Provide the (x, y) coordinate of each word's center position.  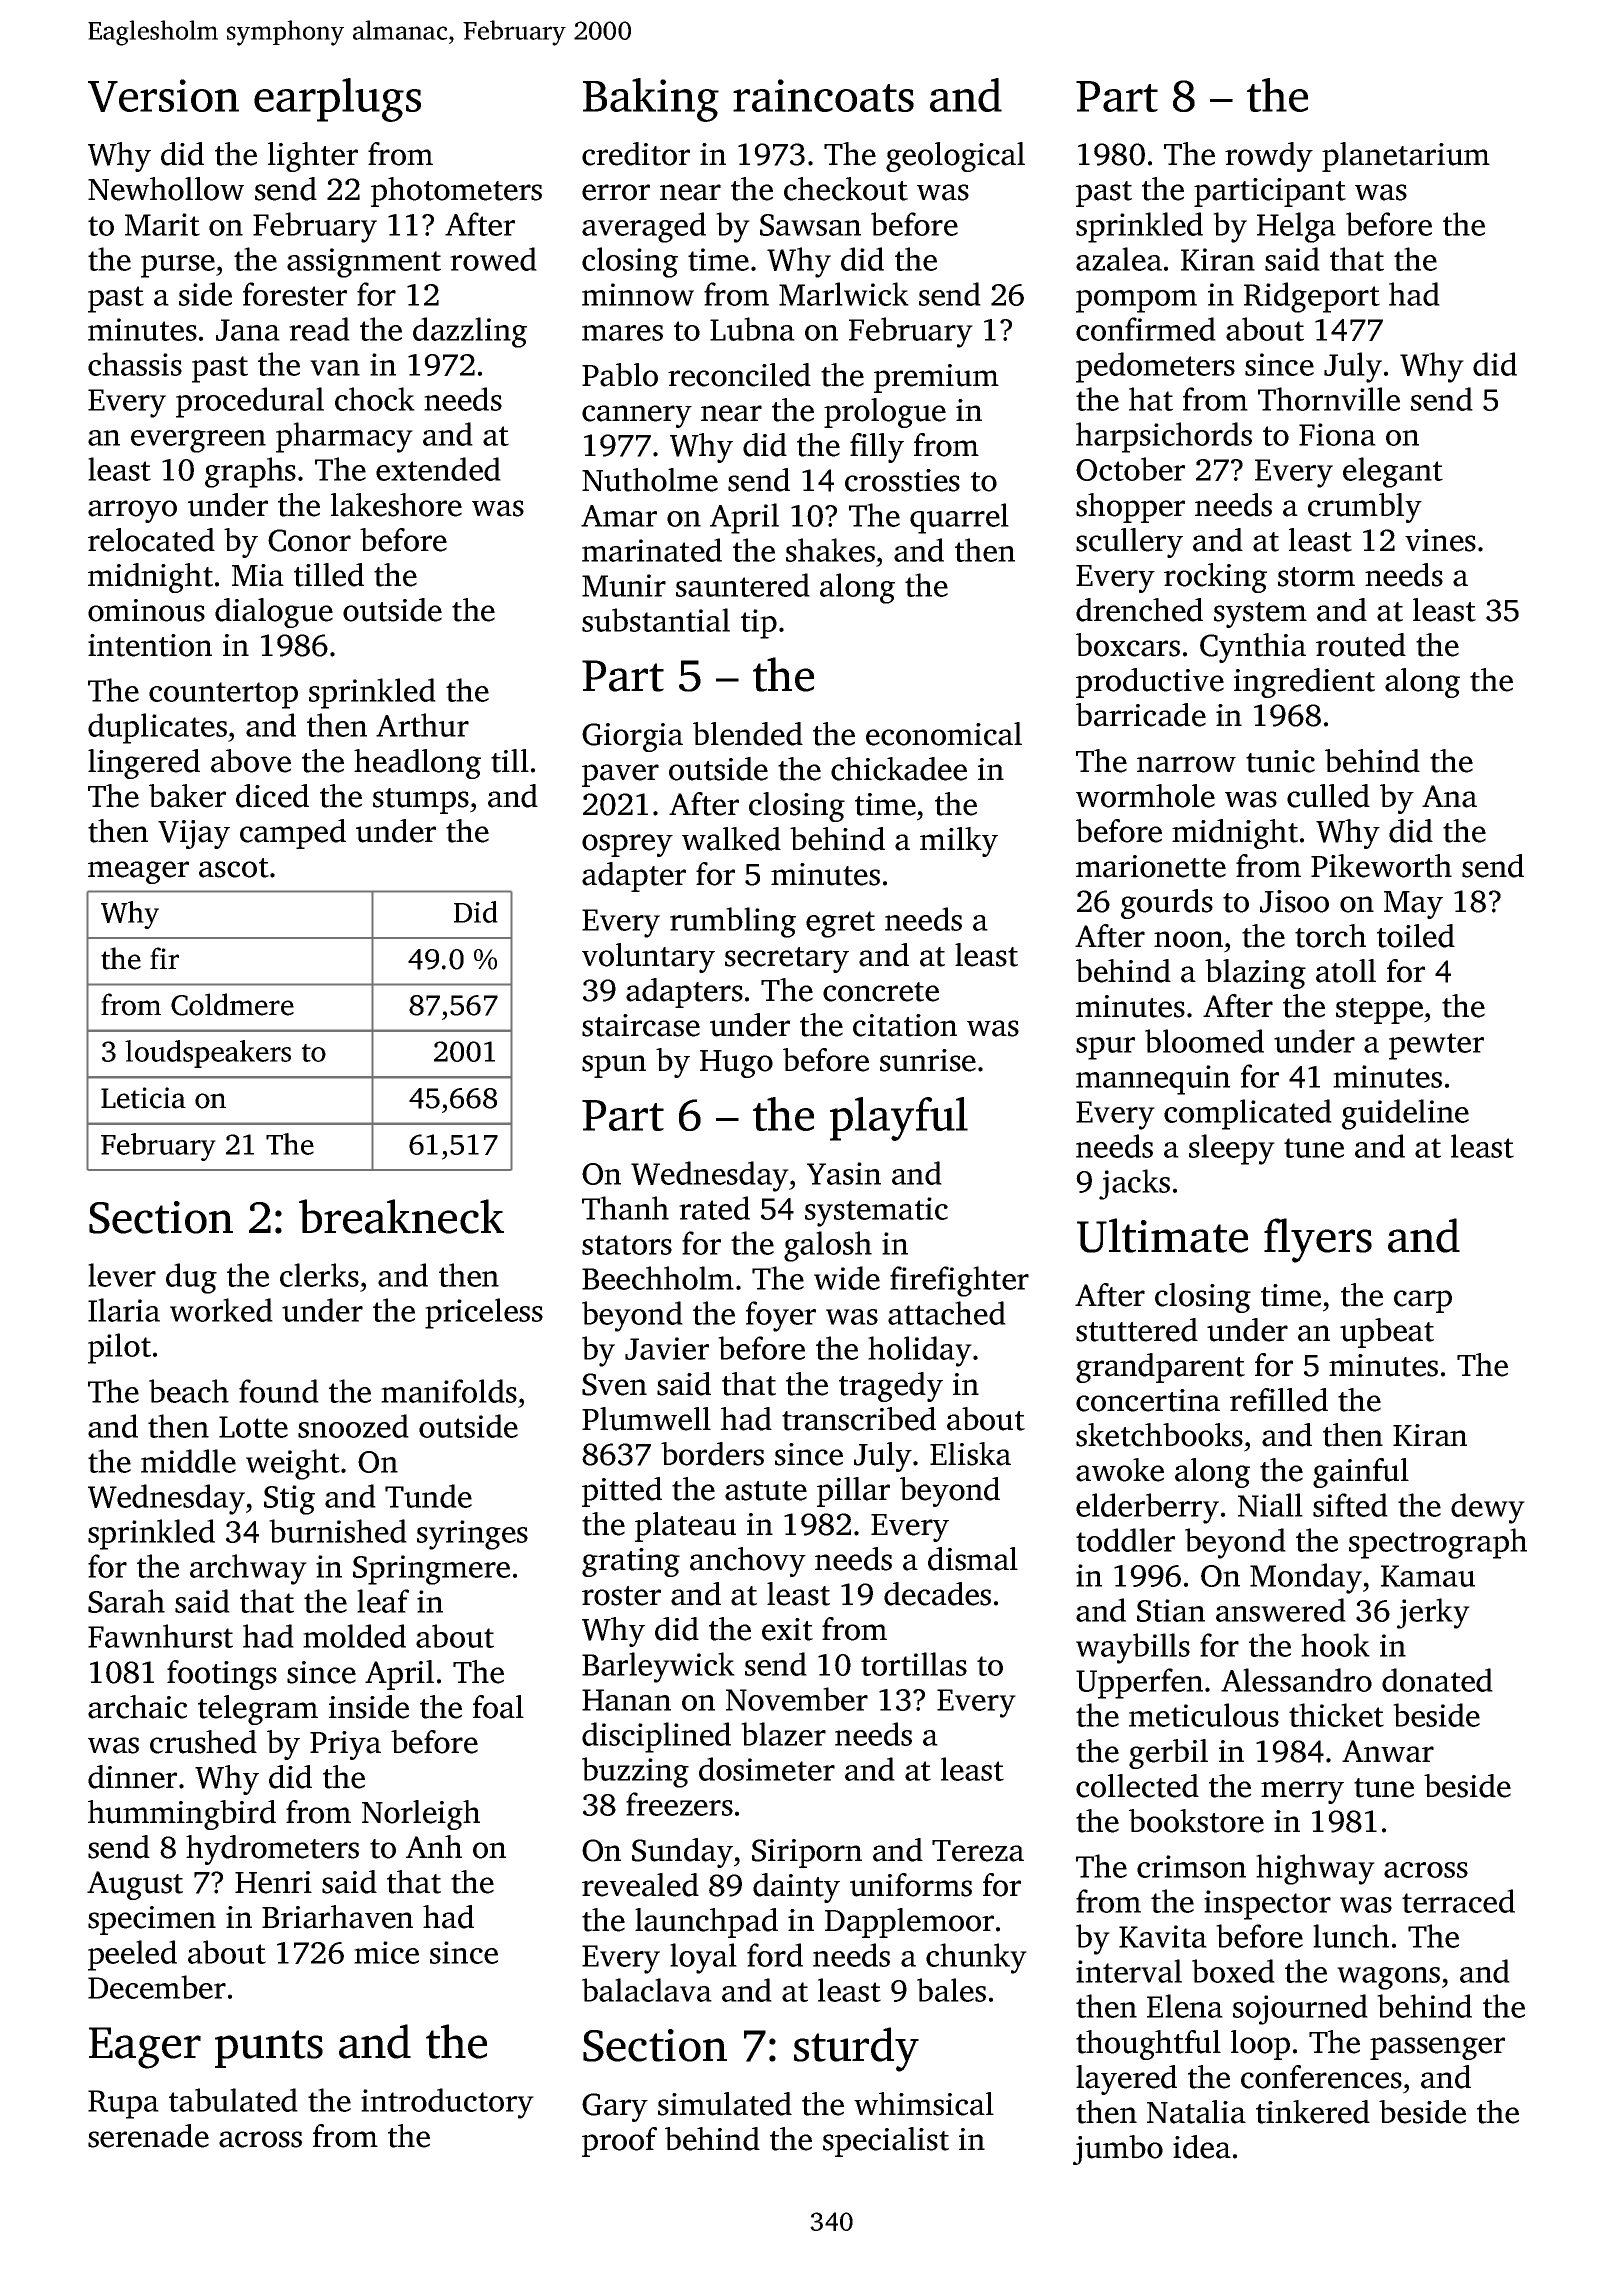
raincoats (823, 95)
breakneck (401, 1216)
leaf (383, 1601)
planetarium (1406, 157)
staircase (641, 1025)
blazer (783, 1734)
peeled (132, 1955)
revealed (640, 1885)
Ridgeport (1312, 297)
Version (163, 95)
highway (1315, 1869)
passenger (1437, 2048)
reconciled (739, 375)
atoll (1346, 971)
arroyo (132, 511)
